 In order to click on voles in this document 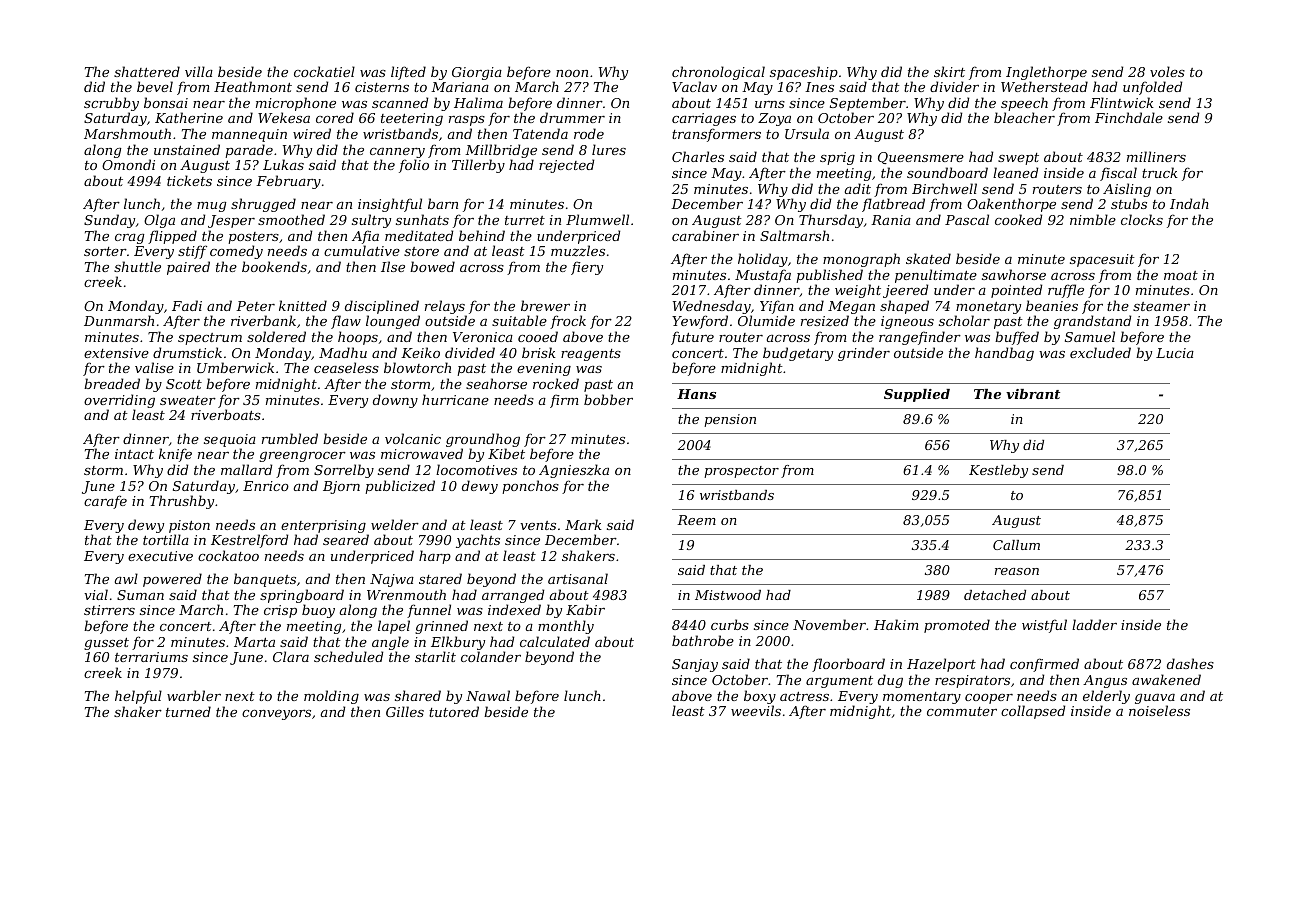, I will do `click(1167, 71)`.
